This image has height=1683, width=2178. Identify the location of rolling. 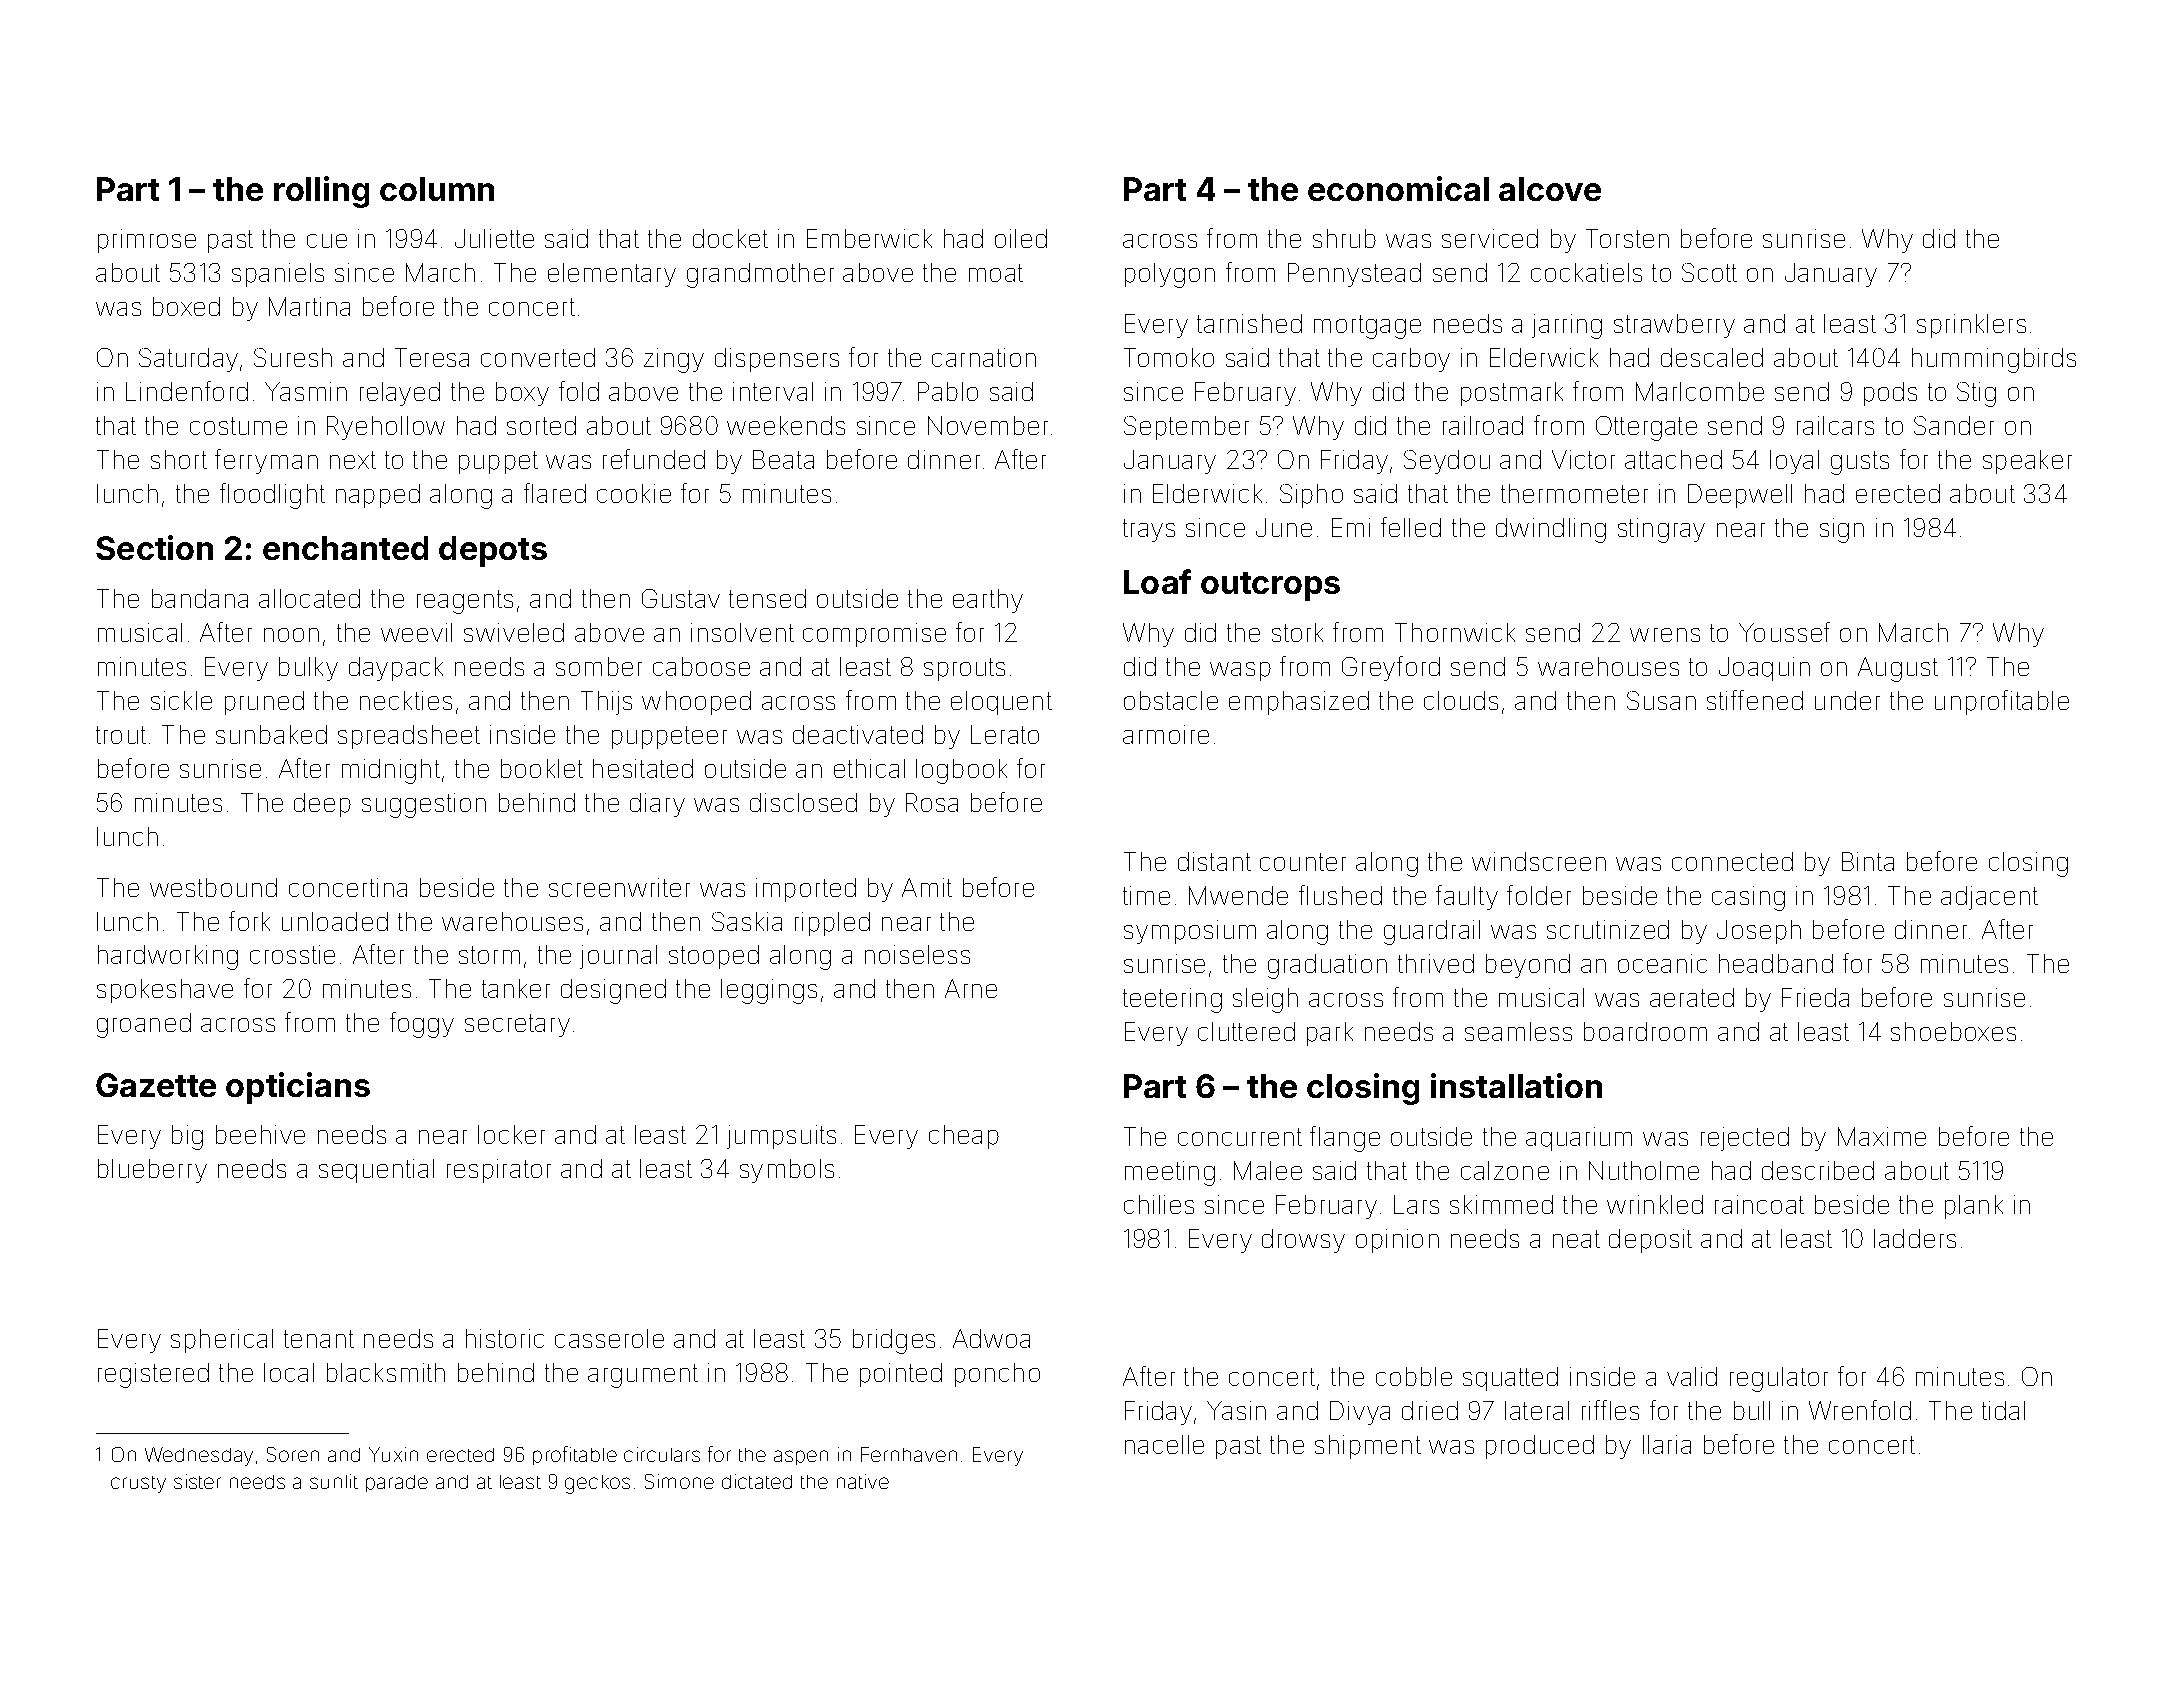
(321, 192).
